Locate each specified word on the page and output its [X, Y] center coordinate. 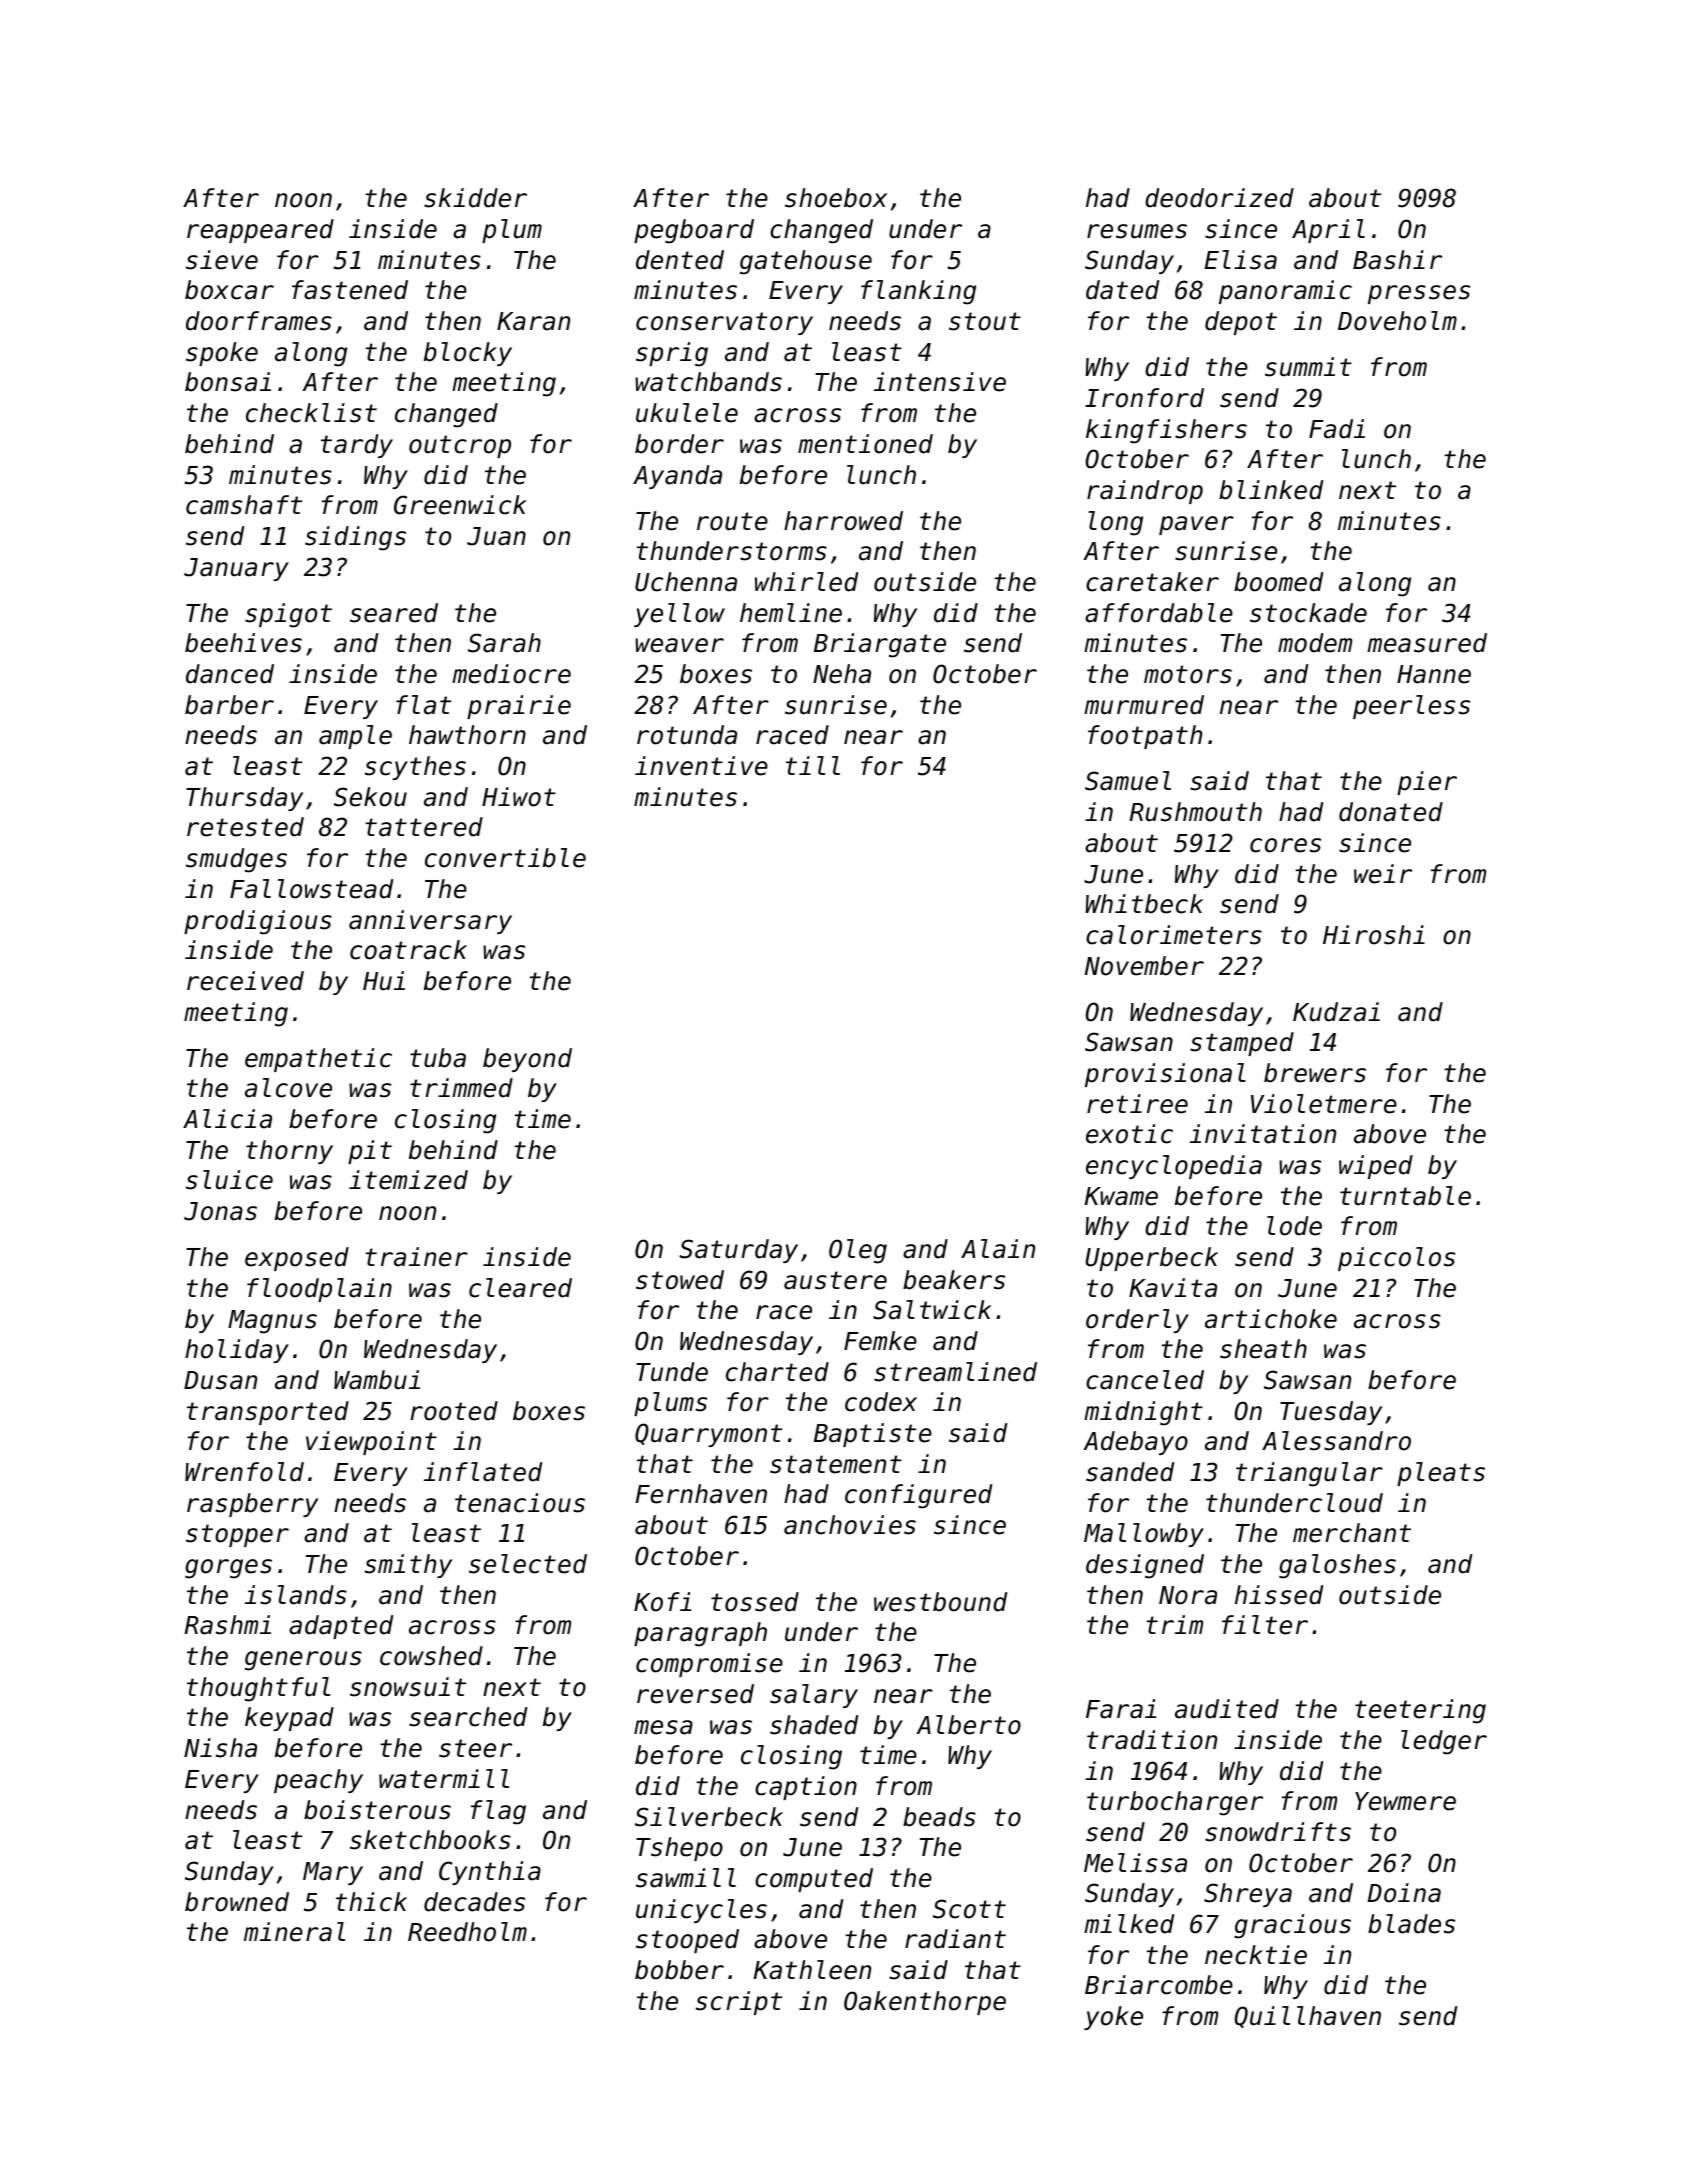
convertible [505, 858]
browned [237, 1902]
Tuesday [1331, 1413]
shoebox [836, 198]
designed [1145, 1566]
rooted [454, 1411]
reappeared [260, 231]
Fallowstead [312, 889]
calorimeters [1174, 935]
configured [919, 1496]
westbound [941, 1602]
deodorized [1219, 198]
